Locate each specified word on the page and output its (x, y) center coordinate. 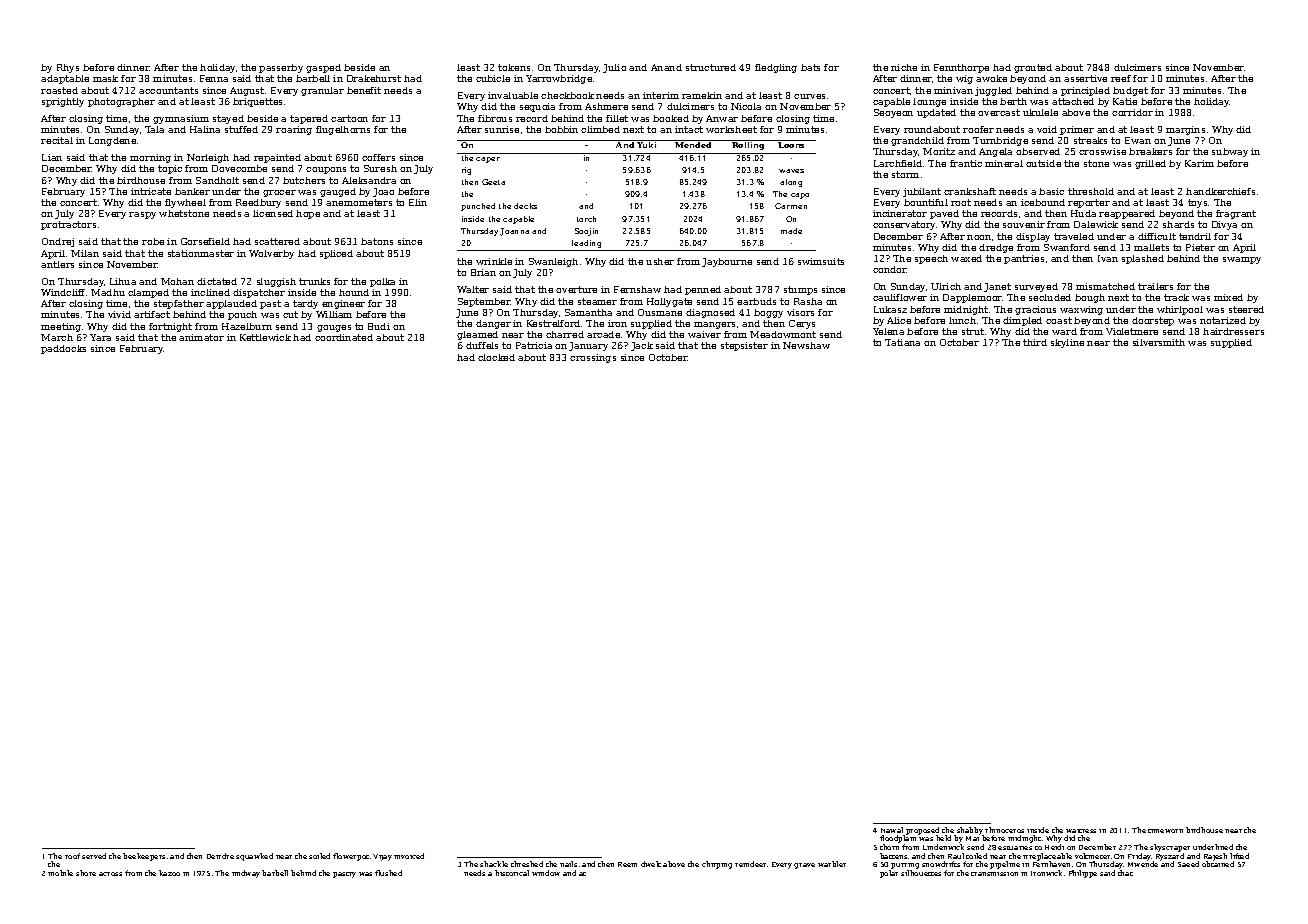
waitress (1081, 831)
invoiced (409, 856)
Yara (100, 337)
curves (809, 96)
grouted (1033, 68)
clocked (496, 357)
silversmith (1159, 342)
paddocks (63, 349)
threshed (527, 864)
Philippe (1083, 874)
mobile (60, 873)
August (247, 91)
